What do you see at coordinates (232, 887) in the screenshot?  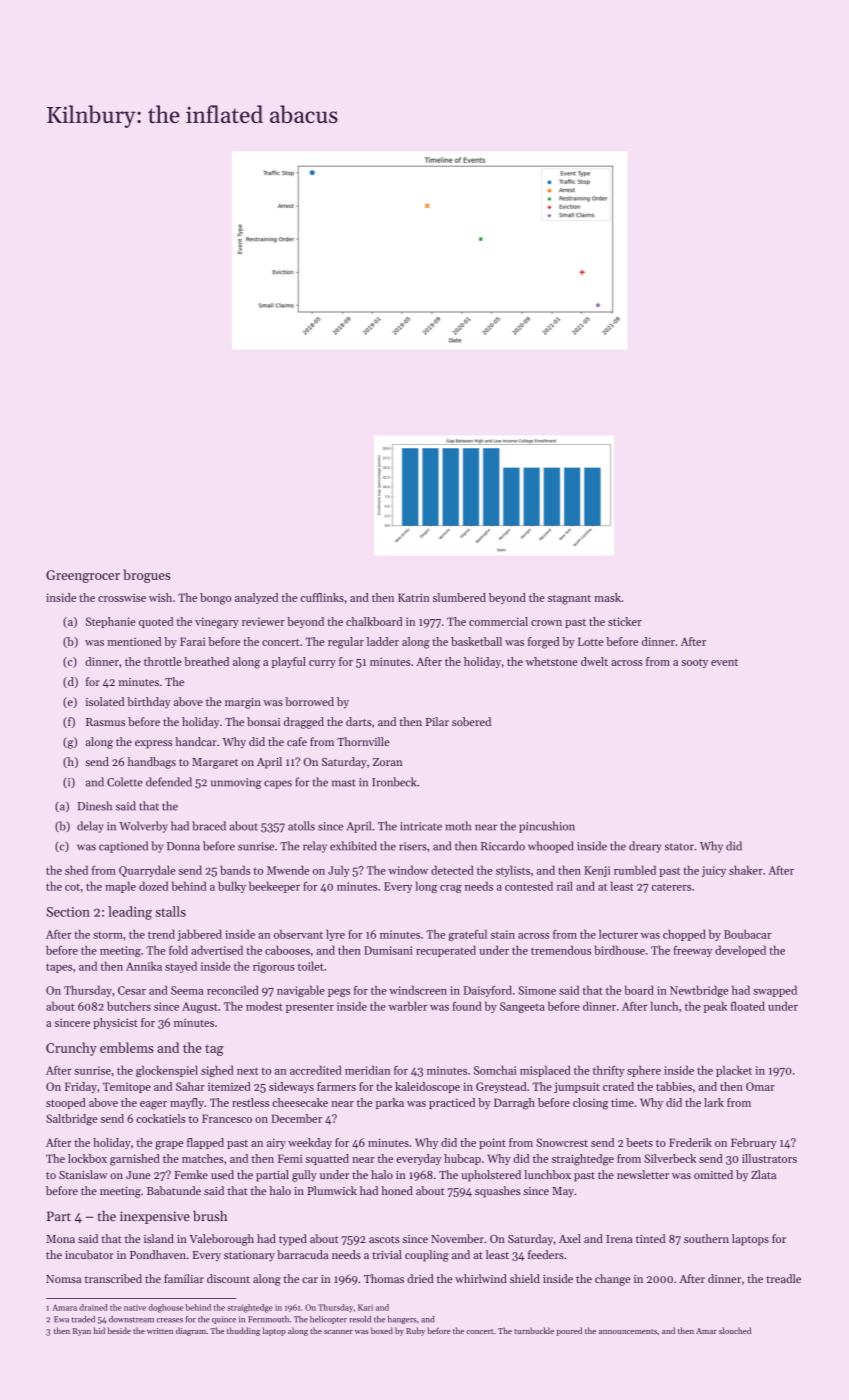 I see `bulky` at bounding box center [232, 887].
